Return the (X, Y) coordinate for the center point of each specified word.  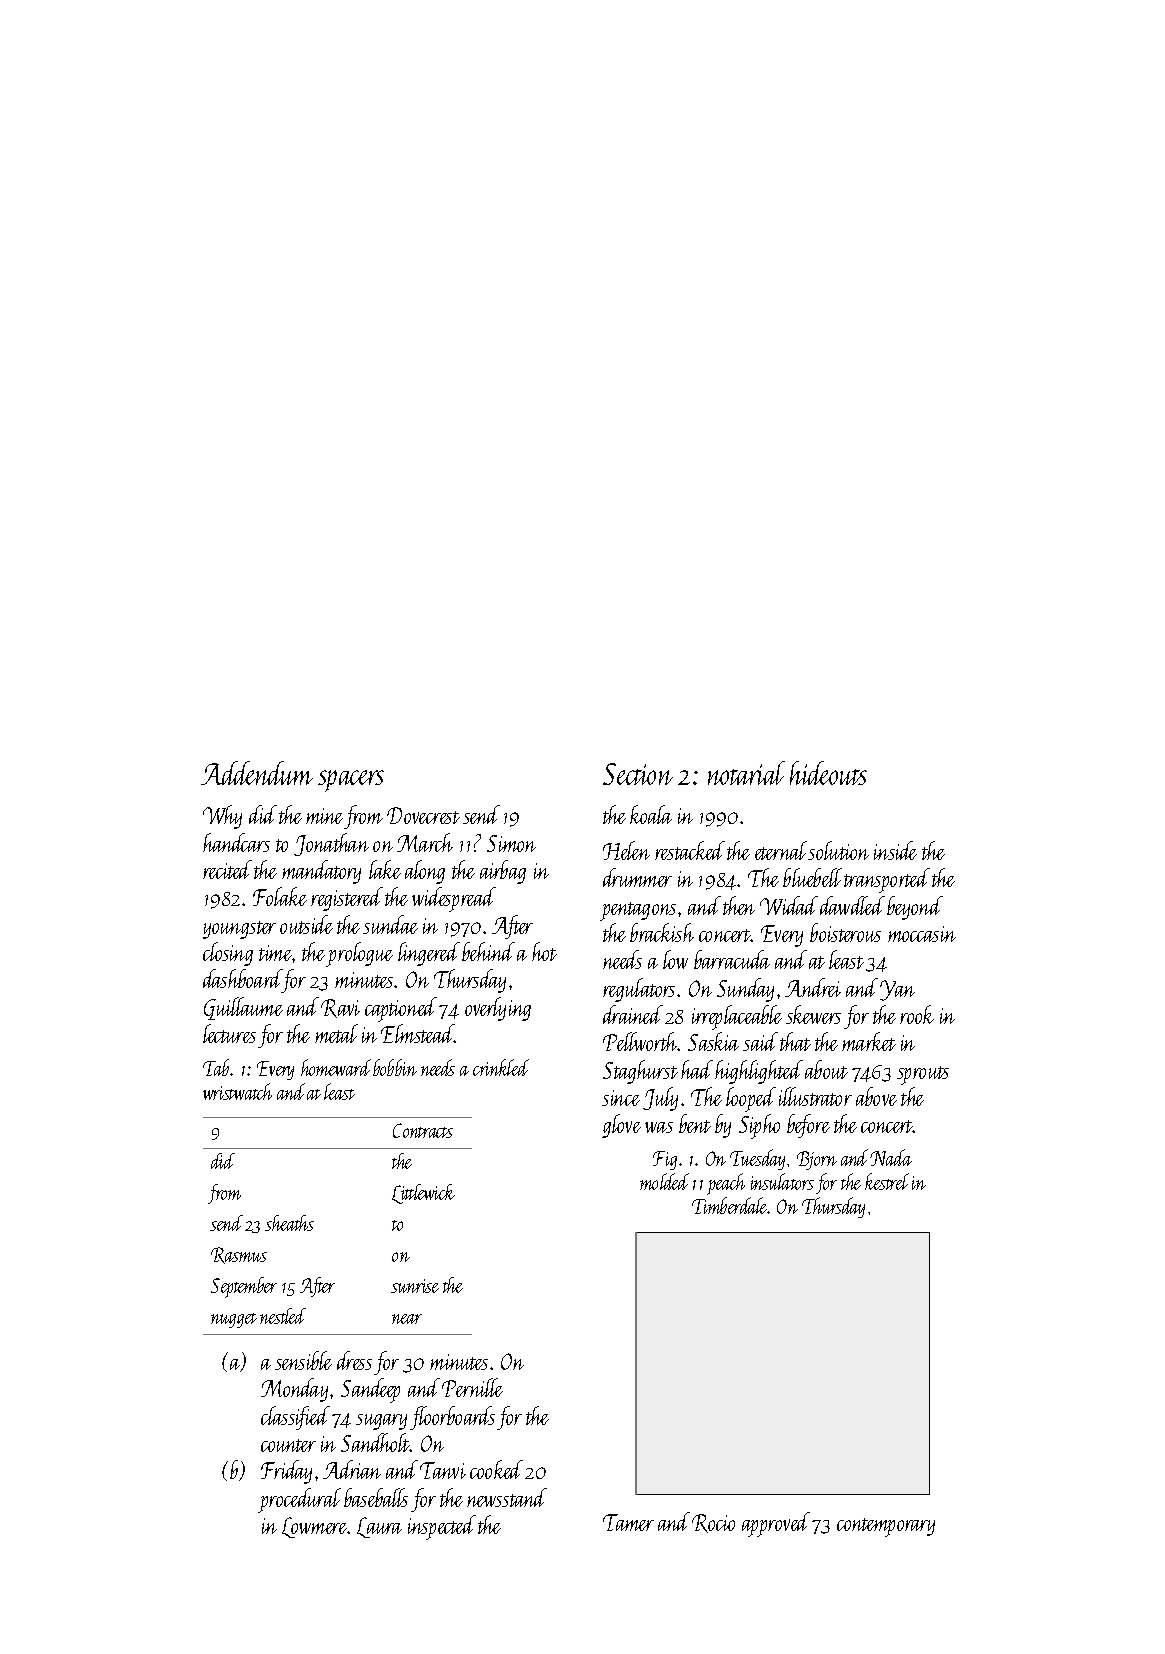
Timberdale (730, 1205)
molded (664, 1181)
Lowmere (315, 1527)
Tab (216, 1067)
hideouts (828, 773)
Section (638, 774)
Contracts (423, 1130)
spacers (351, 781)
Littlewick (423, 1194)
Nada (891, 1157)
